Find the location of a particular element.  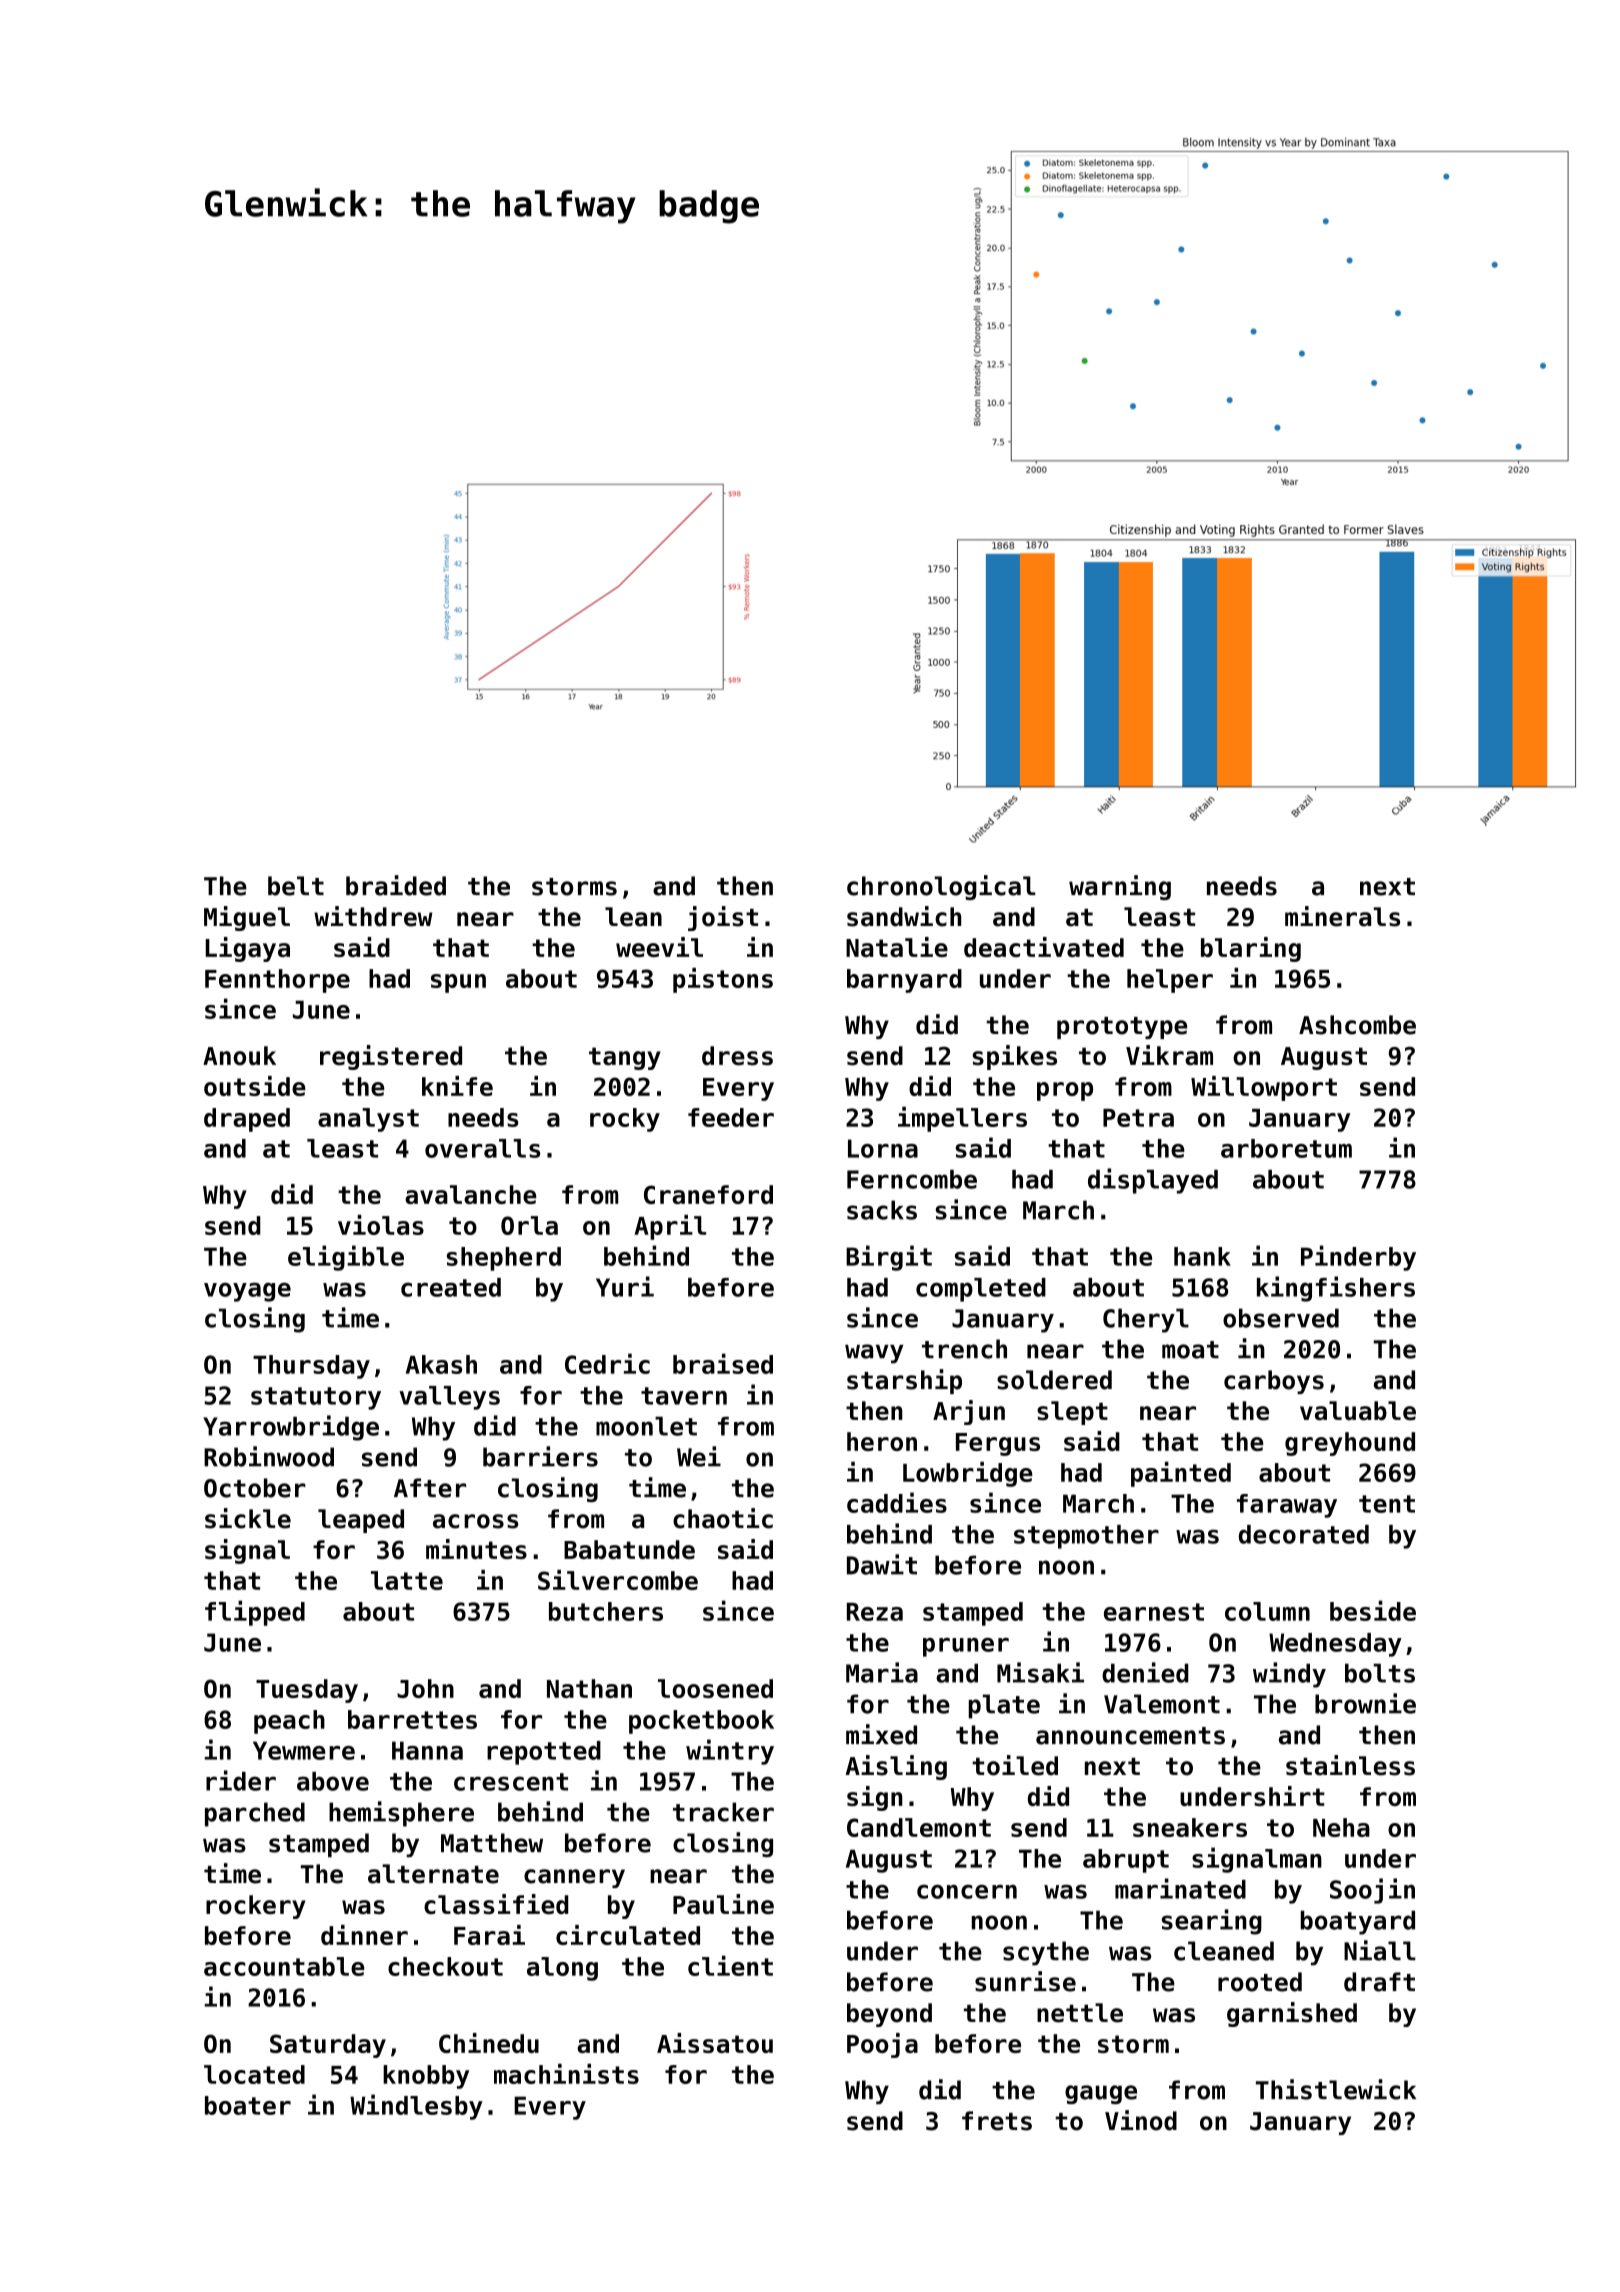

joist is located at coordinates (723, 918).
